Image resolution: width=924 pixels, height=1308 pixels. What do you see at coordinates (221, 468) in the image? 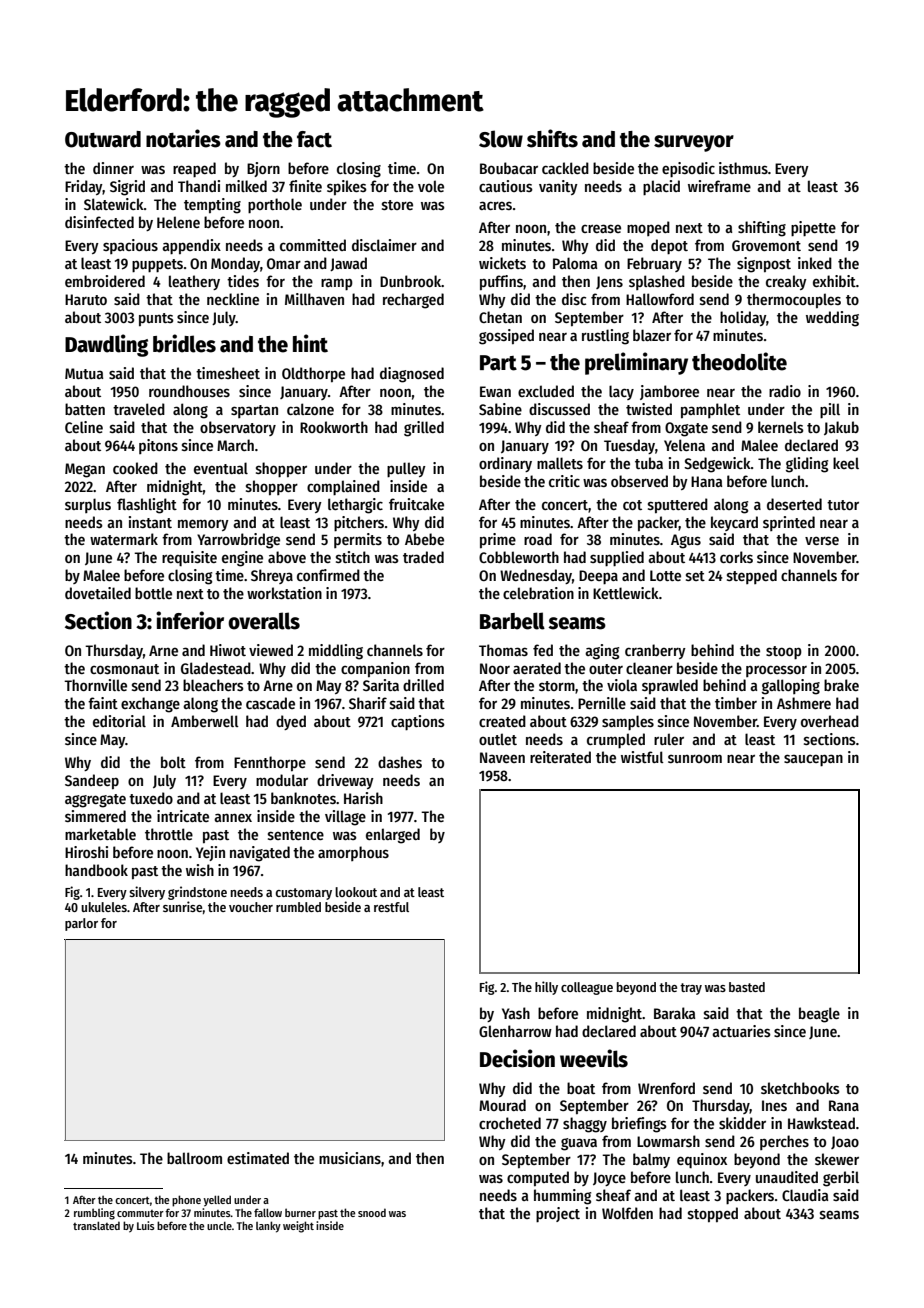
I see `eventual` at bounding box center [221, 468].
